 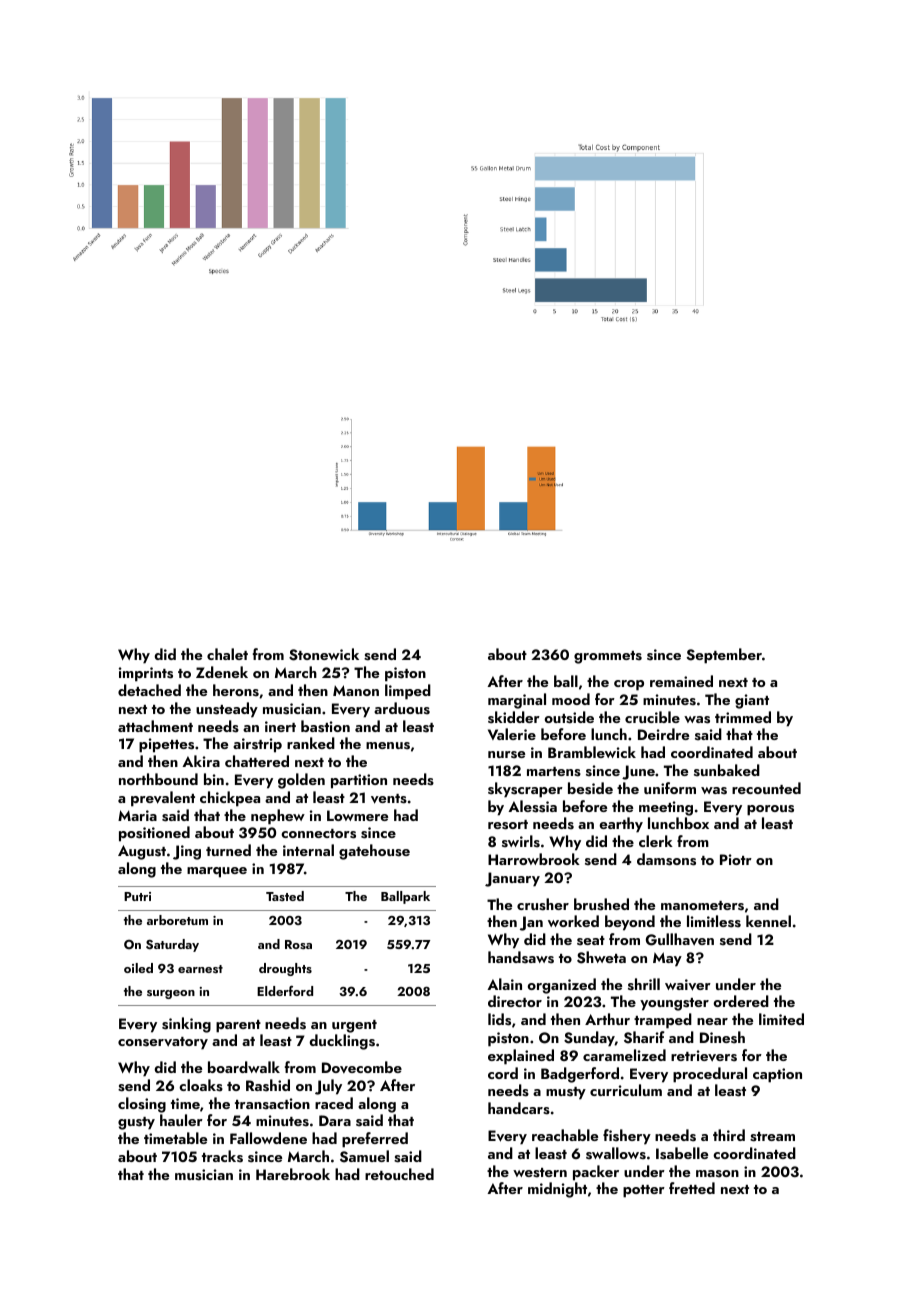 I want to click on Piotr, so click(x=736, y=859).
